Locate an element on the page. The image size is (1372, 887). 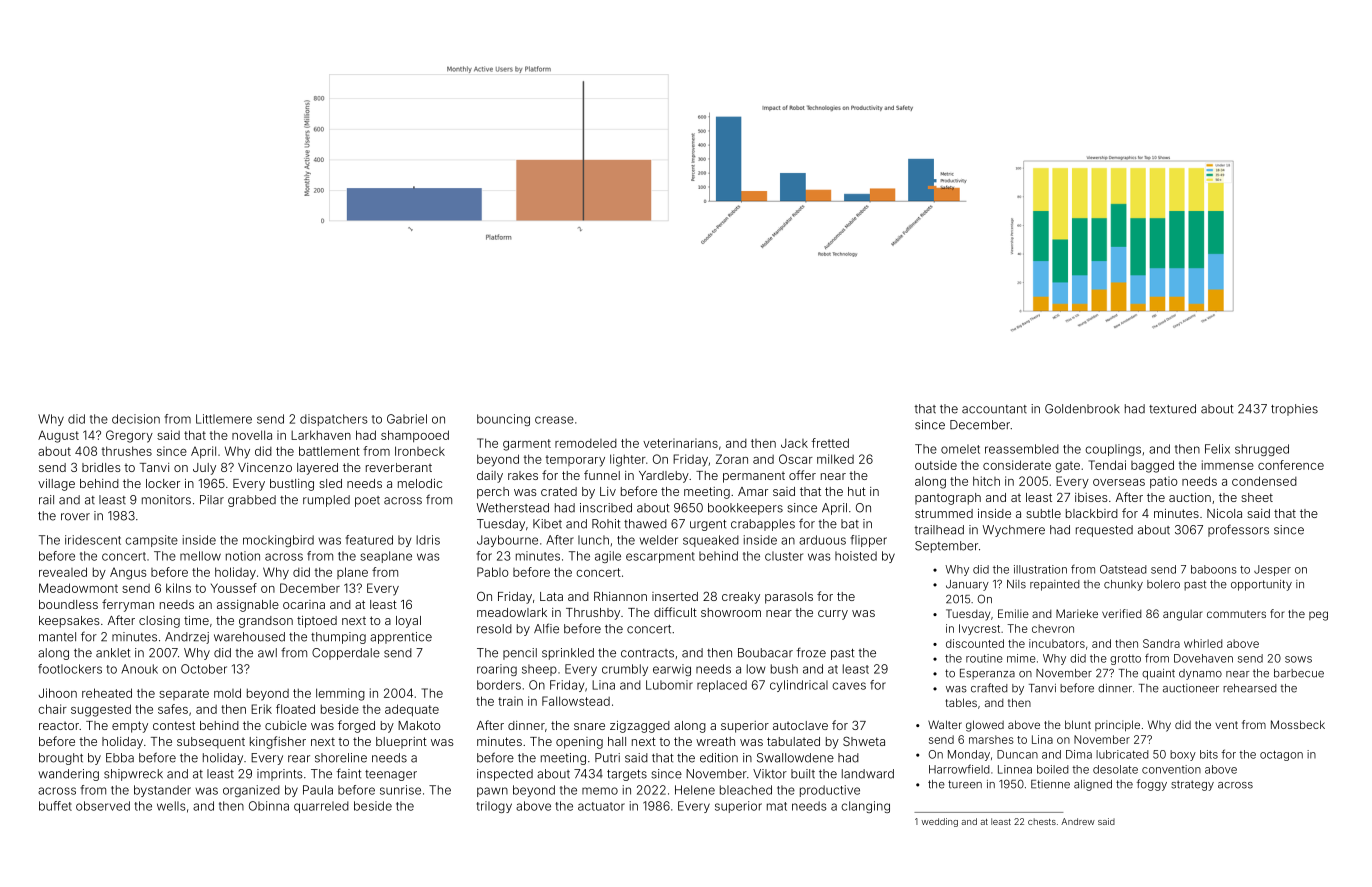
Jesper is located at coordinates (1272, 570).
